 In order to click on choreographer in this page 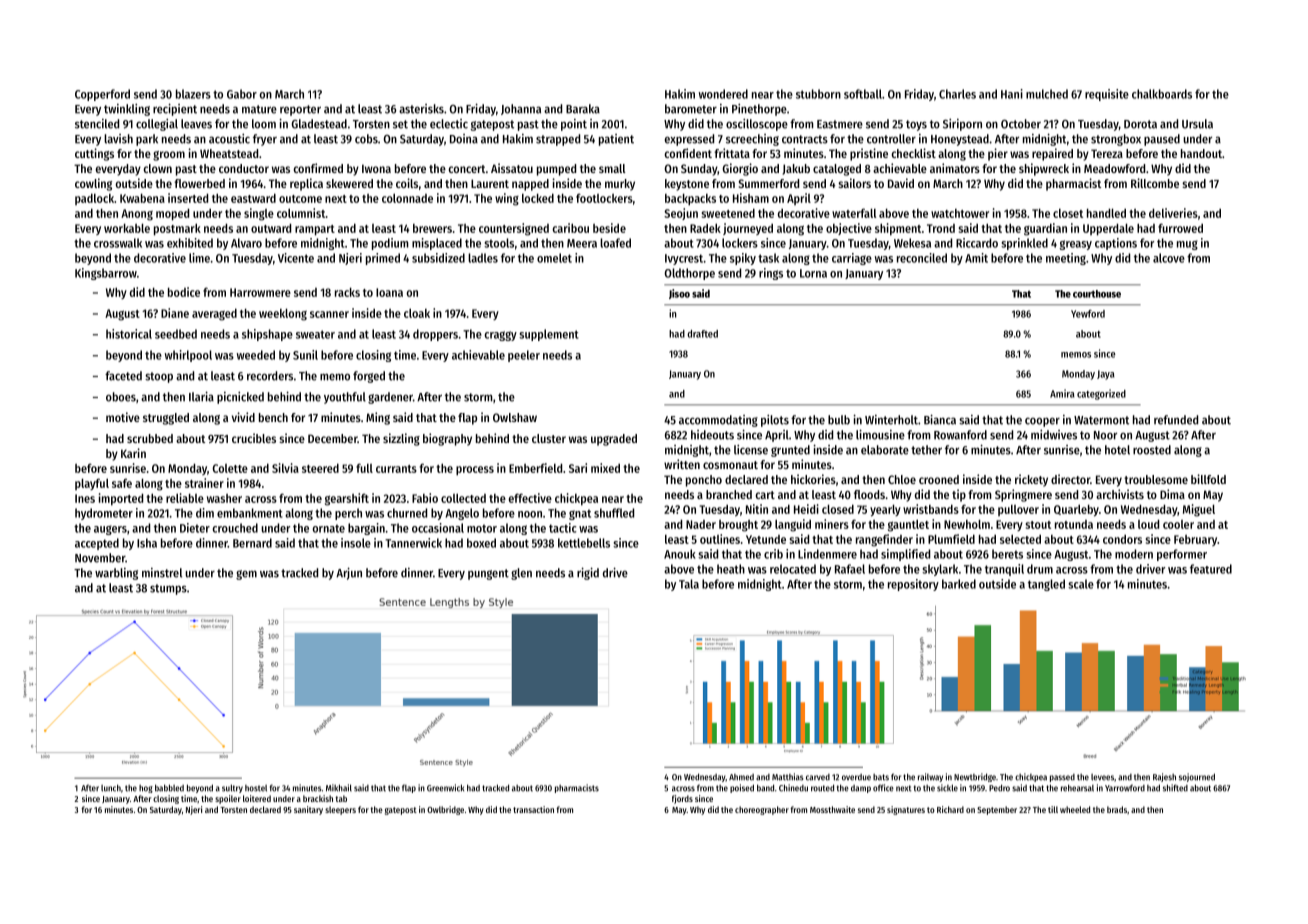, I will do `click(762, 810)`.
